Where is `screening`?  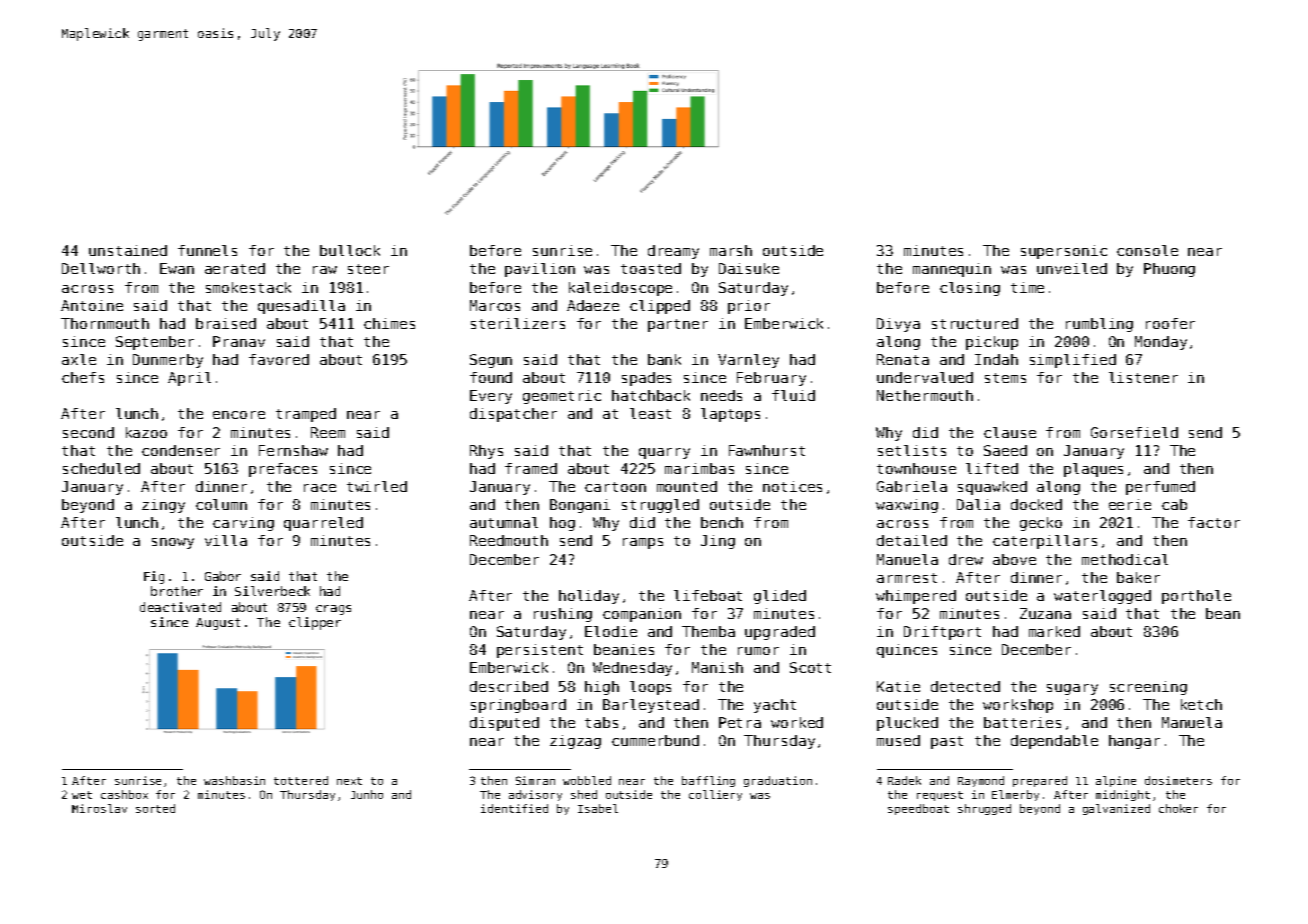 screening is located at coordinates (1148, 688).
